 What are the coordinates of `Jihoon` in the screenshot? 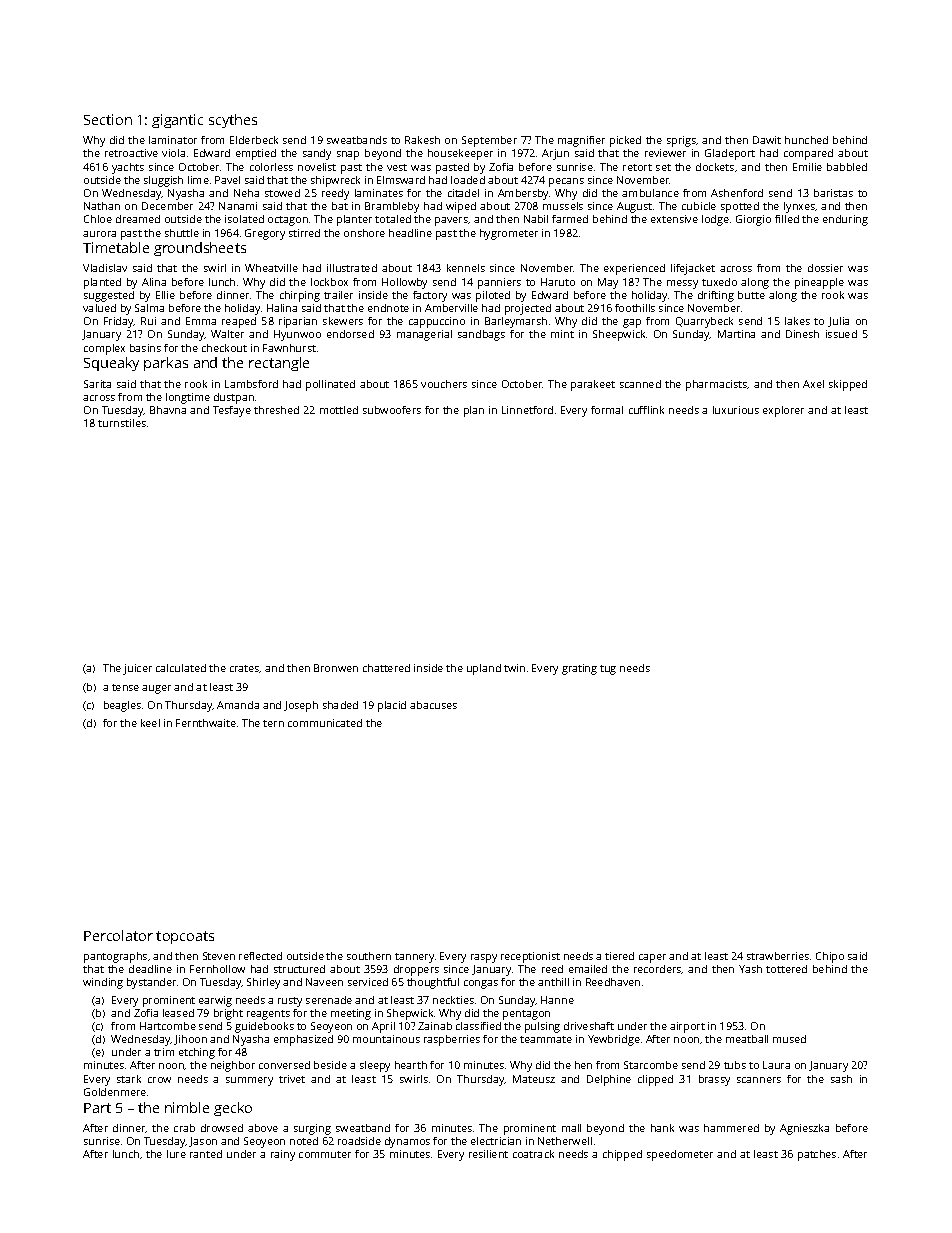 It's located at (190, 1040).
